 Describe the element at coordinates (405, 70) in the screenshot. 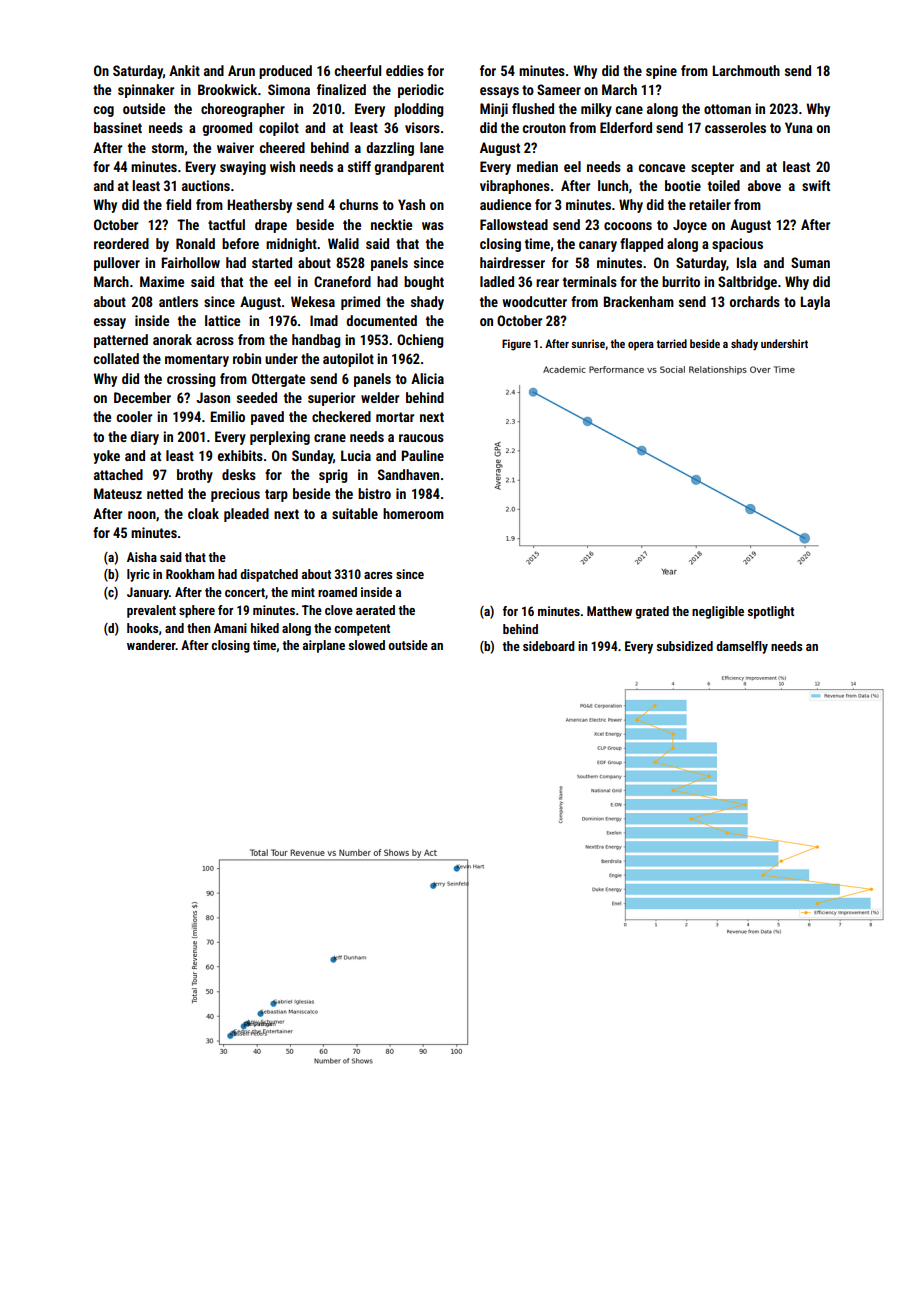

I see `eddies` at that location.
